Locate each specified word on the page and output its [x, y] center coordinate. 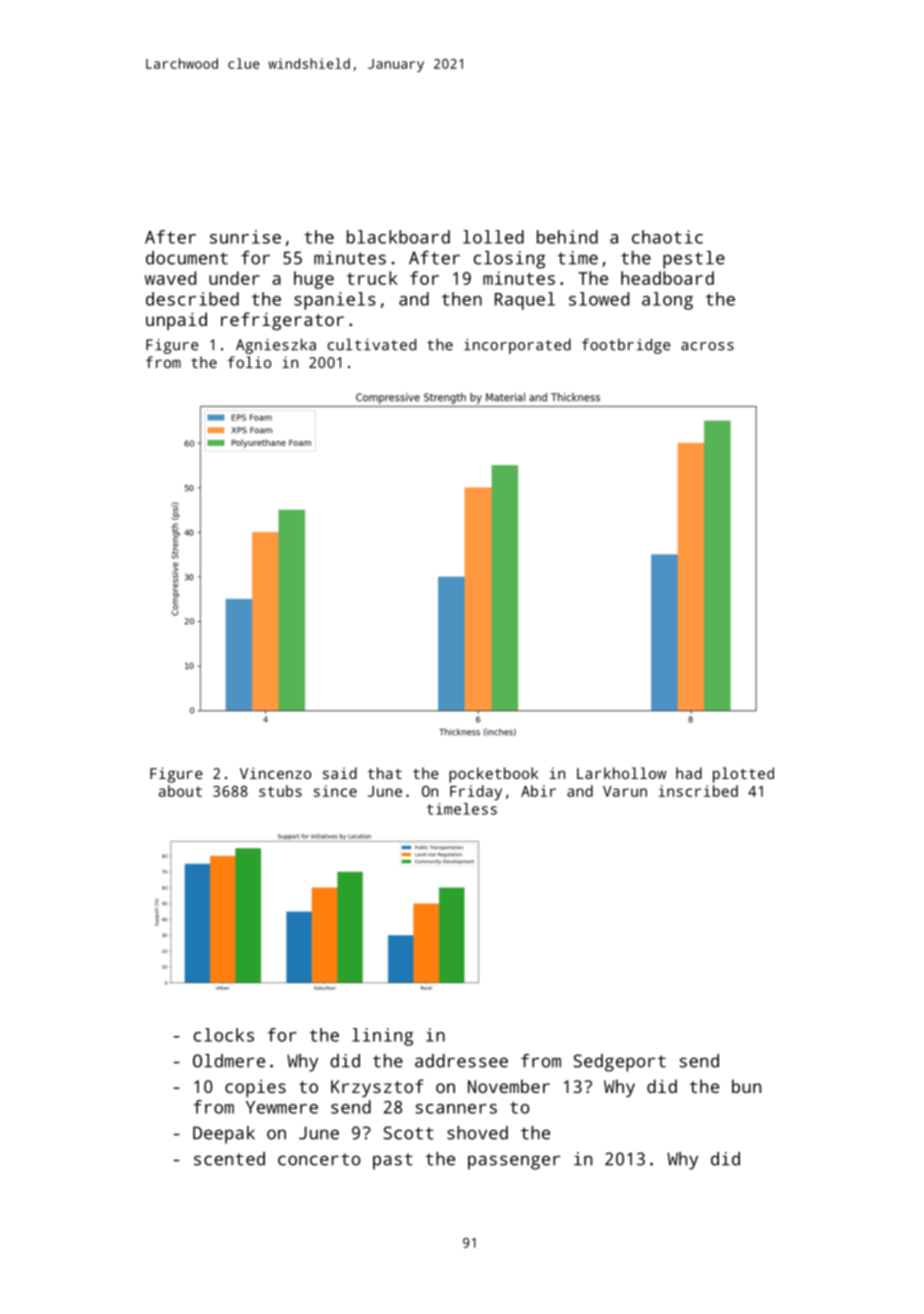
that [385, 773]
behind [567, 237]
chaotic [667, 237]
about [180, 791]
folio [249, 362]
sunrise [245, 237]
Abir [538, 791]
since [335, 791]
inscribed [698, 791]
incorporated [517, 346]
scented [229, 1159]
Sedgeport [620, 1063]
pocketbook [493, 775]
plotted [743, 775]
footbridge [626, 346]
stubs [280, 791]
